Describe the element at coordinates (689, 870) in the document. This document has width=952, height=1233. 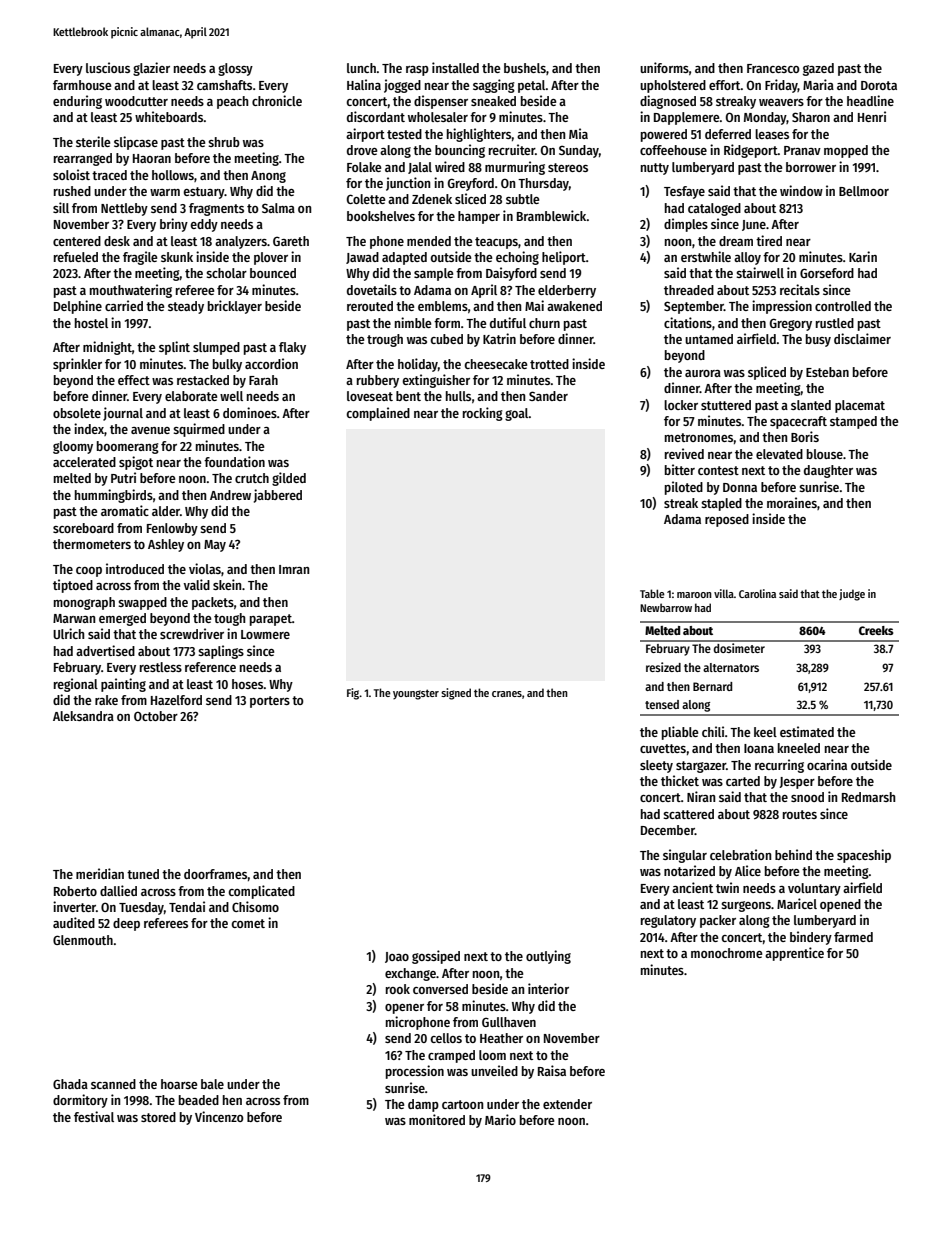
I see `notarized` at that location.
